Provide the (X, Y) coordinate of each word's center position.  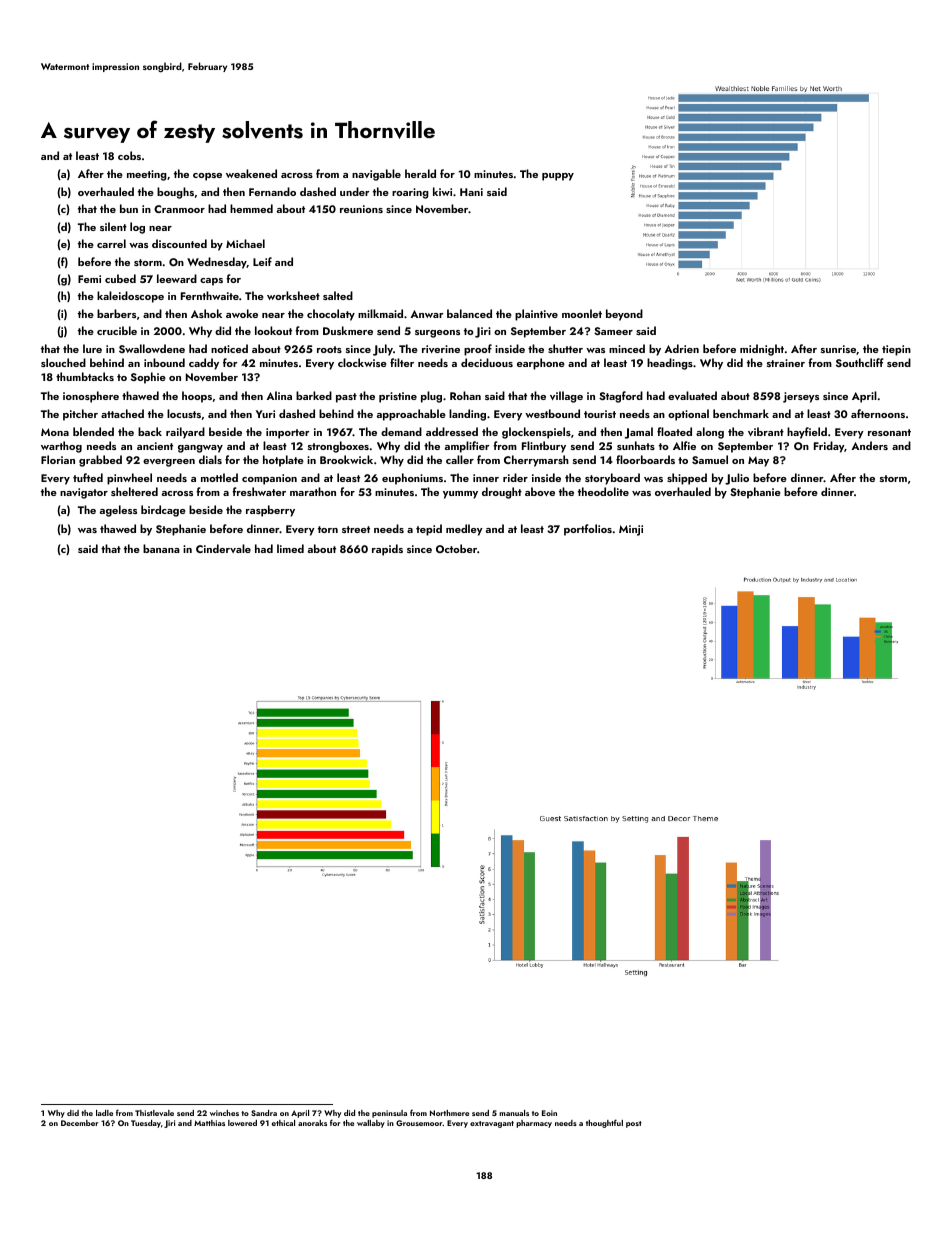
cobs (129, 155)
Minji (631, 530)
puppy (558, 177)
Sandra (264, 1113)
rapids (387, 550)
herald (420, 173)
